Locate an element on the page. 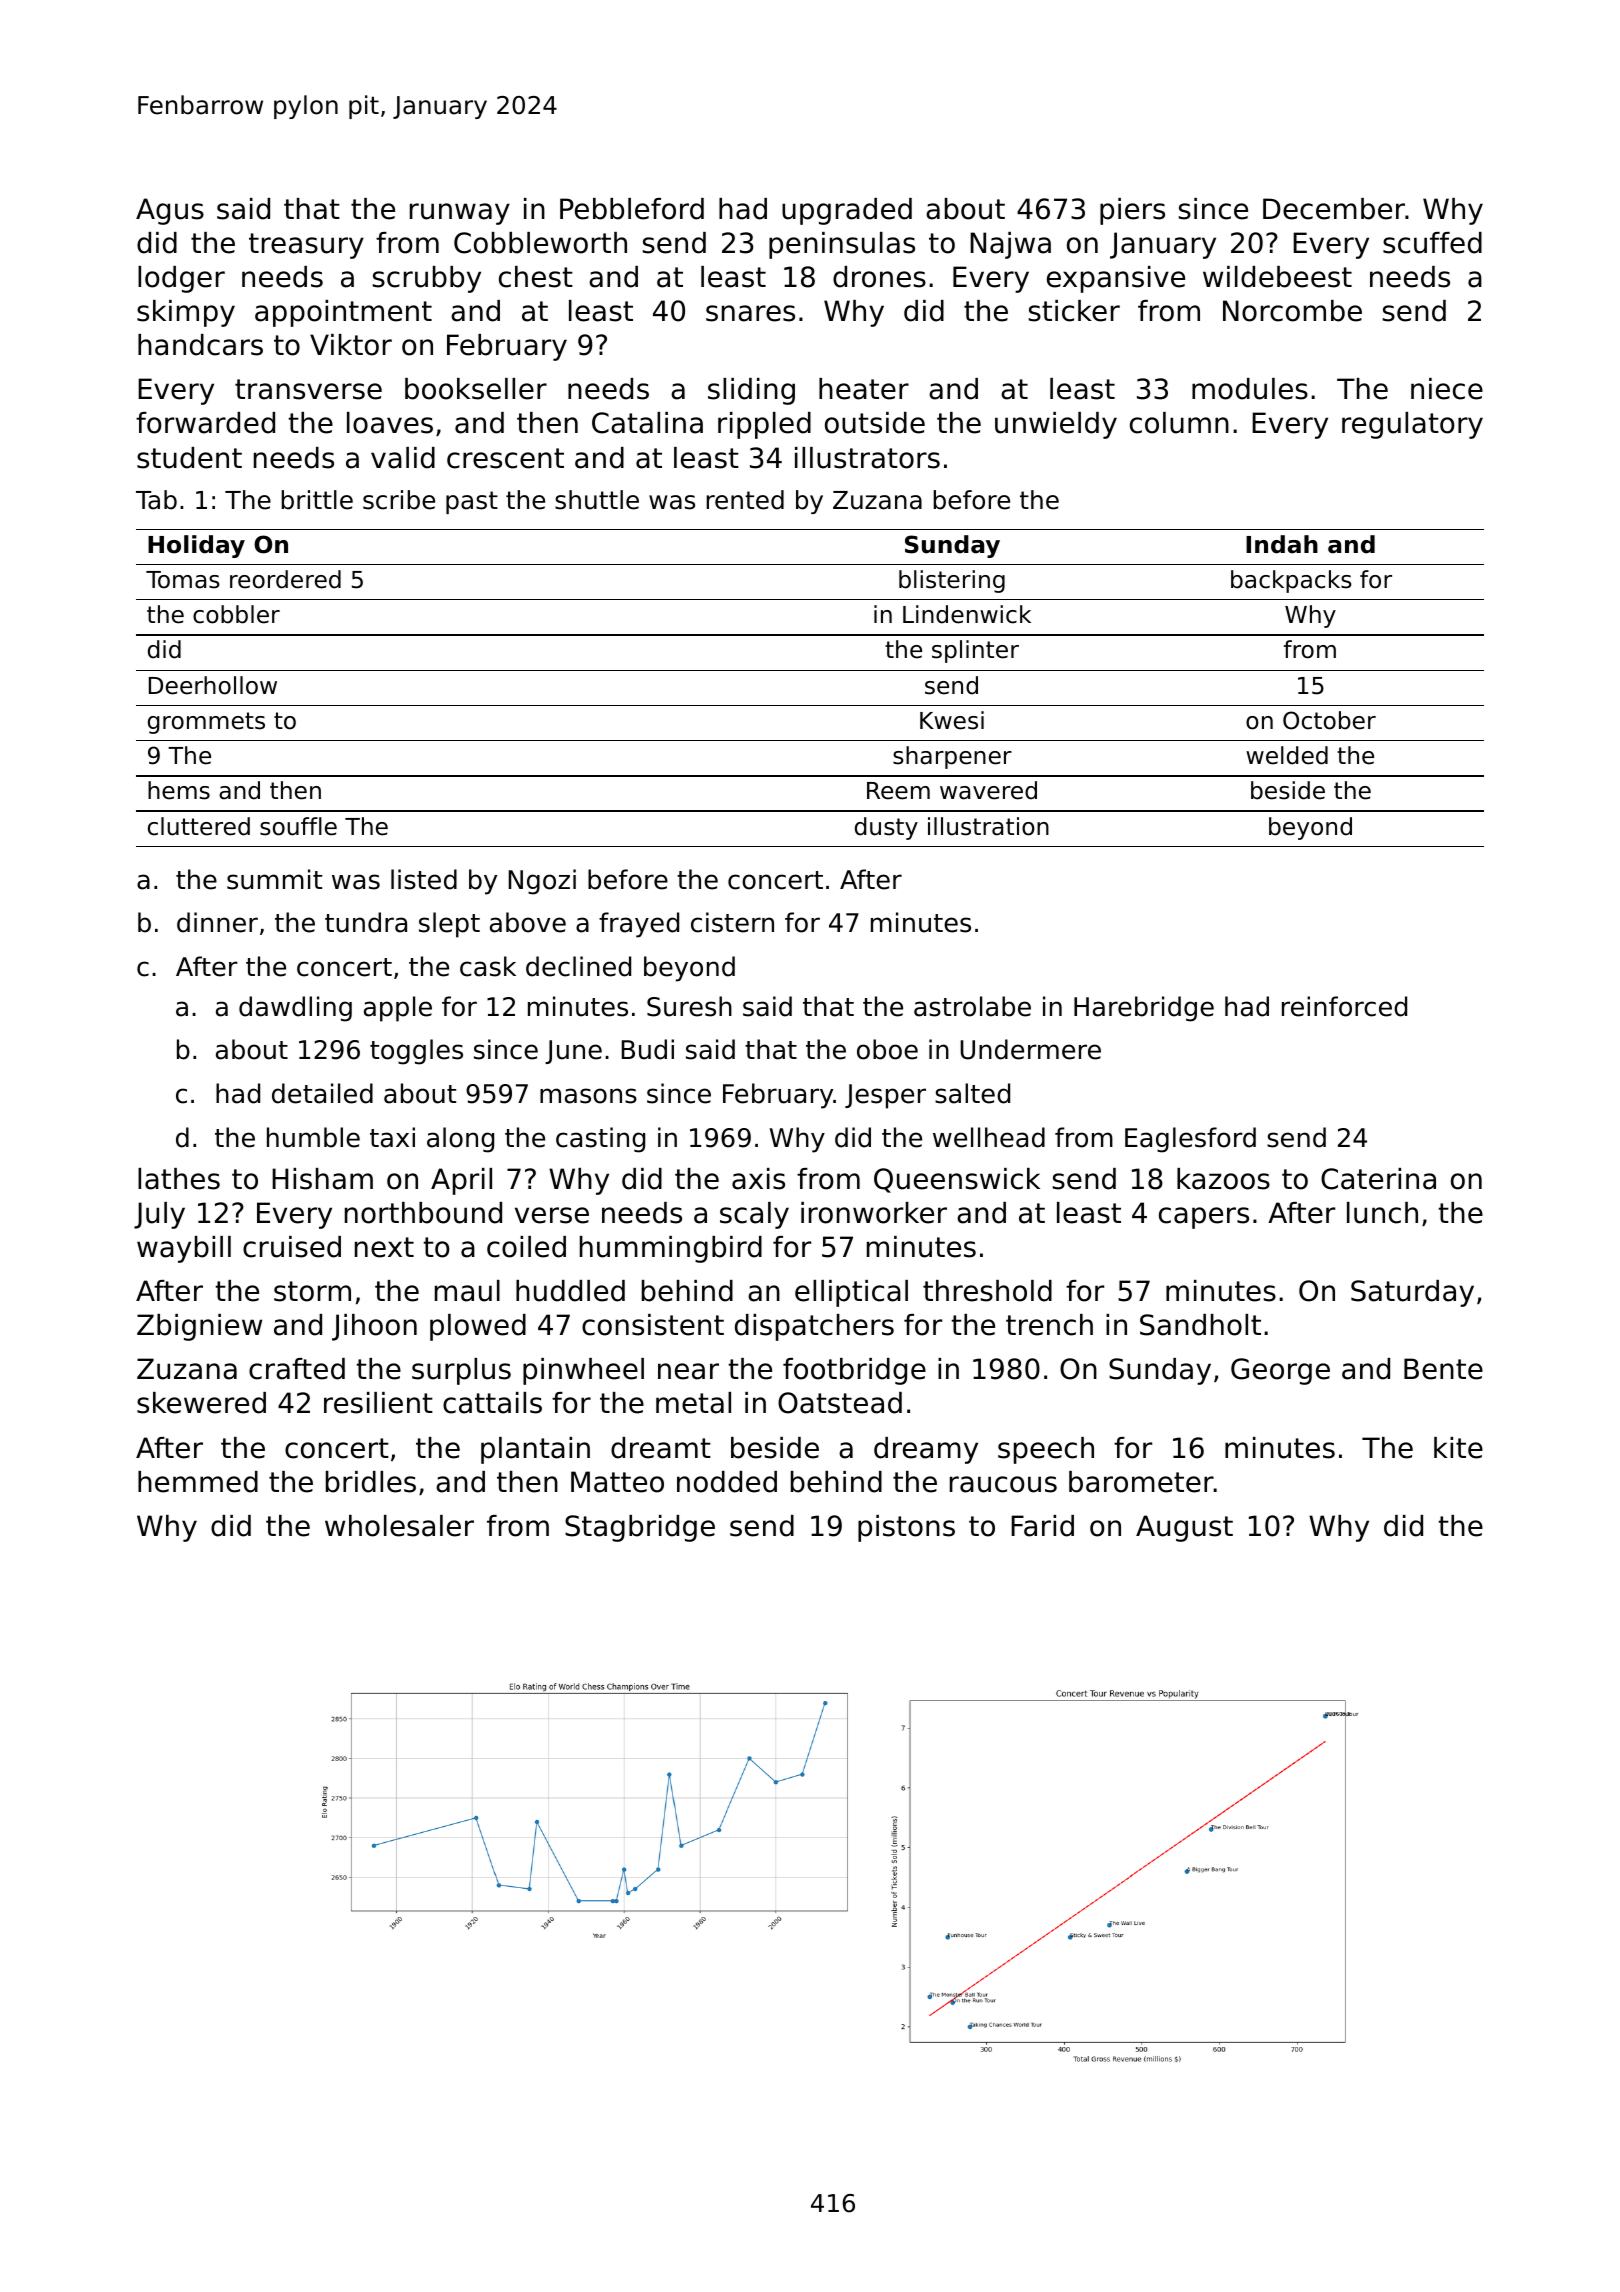 Image resolution: width=1620 pixels, height=2292 pixels. upgraded is located at coordinates (847, 211).
